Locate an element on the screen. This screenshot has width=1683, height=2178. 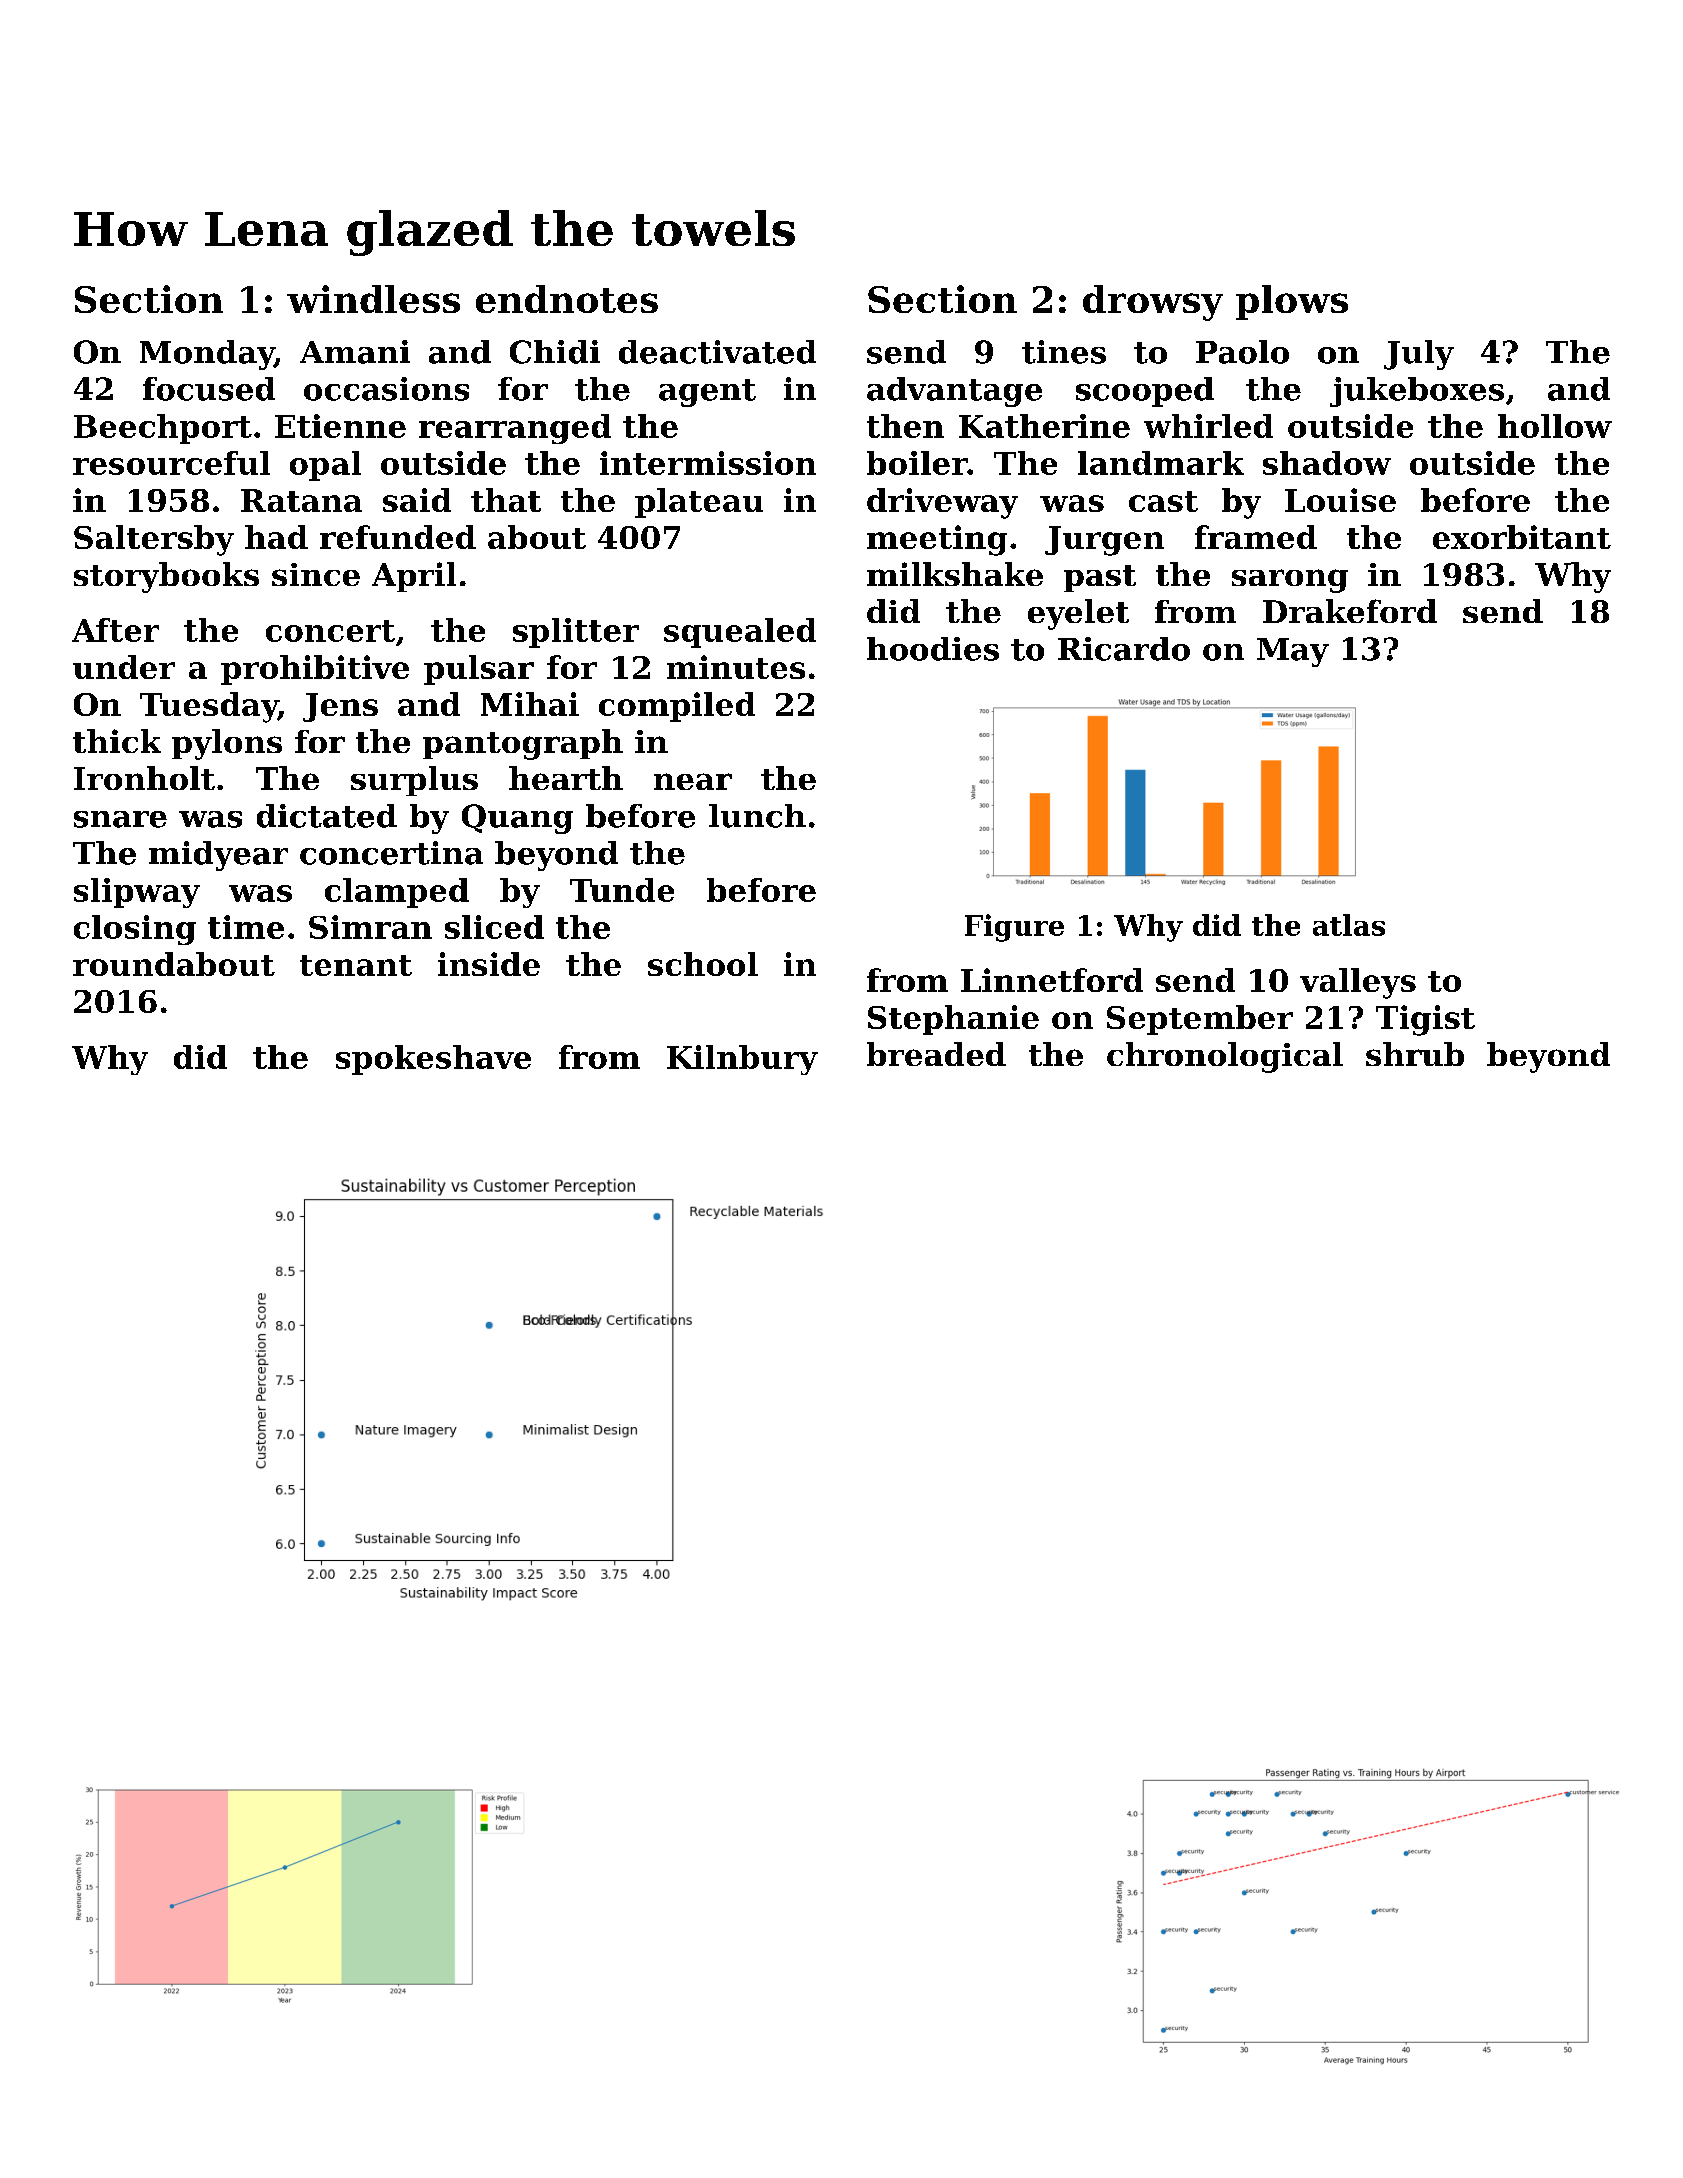
breaded is located at coordinates (936, 1054).
